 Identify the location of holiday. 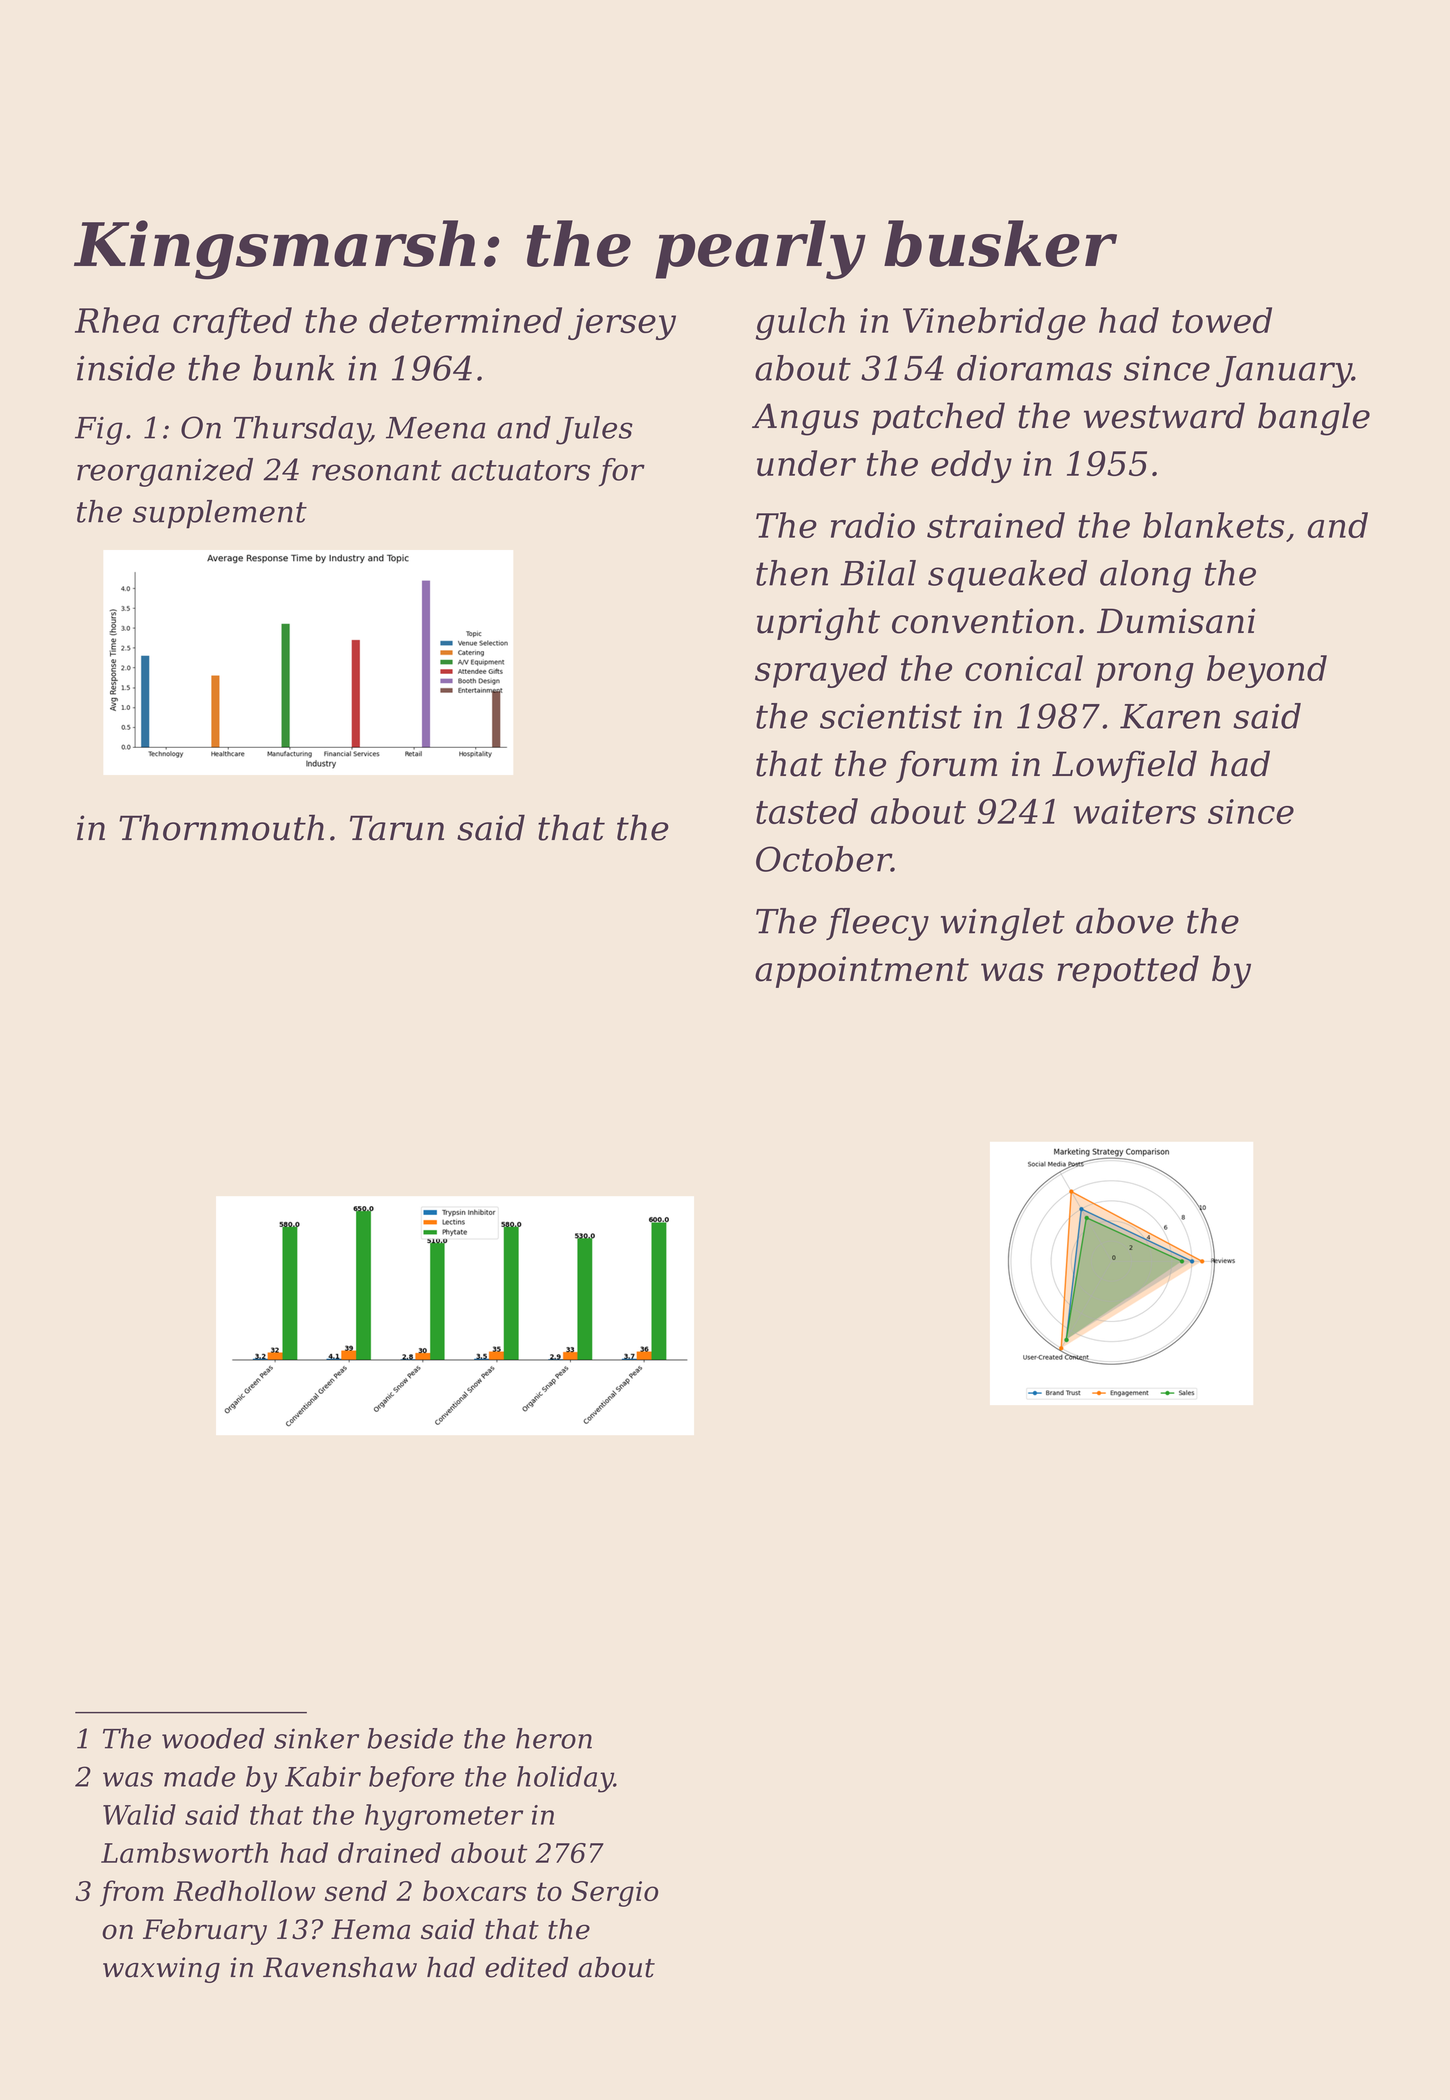
(565, 1779).
